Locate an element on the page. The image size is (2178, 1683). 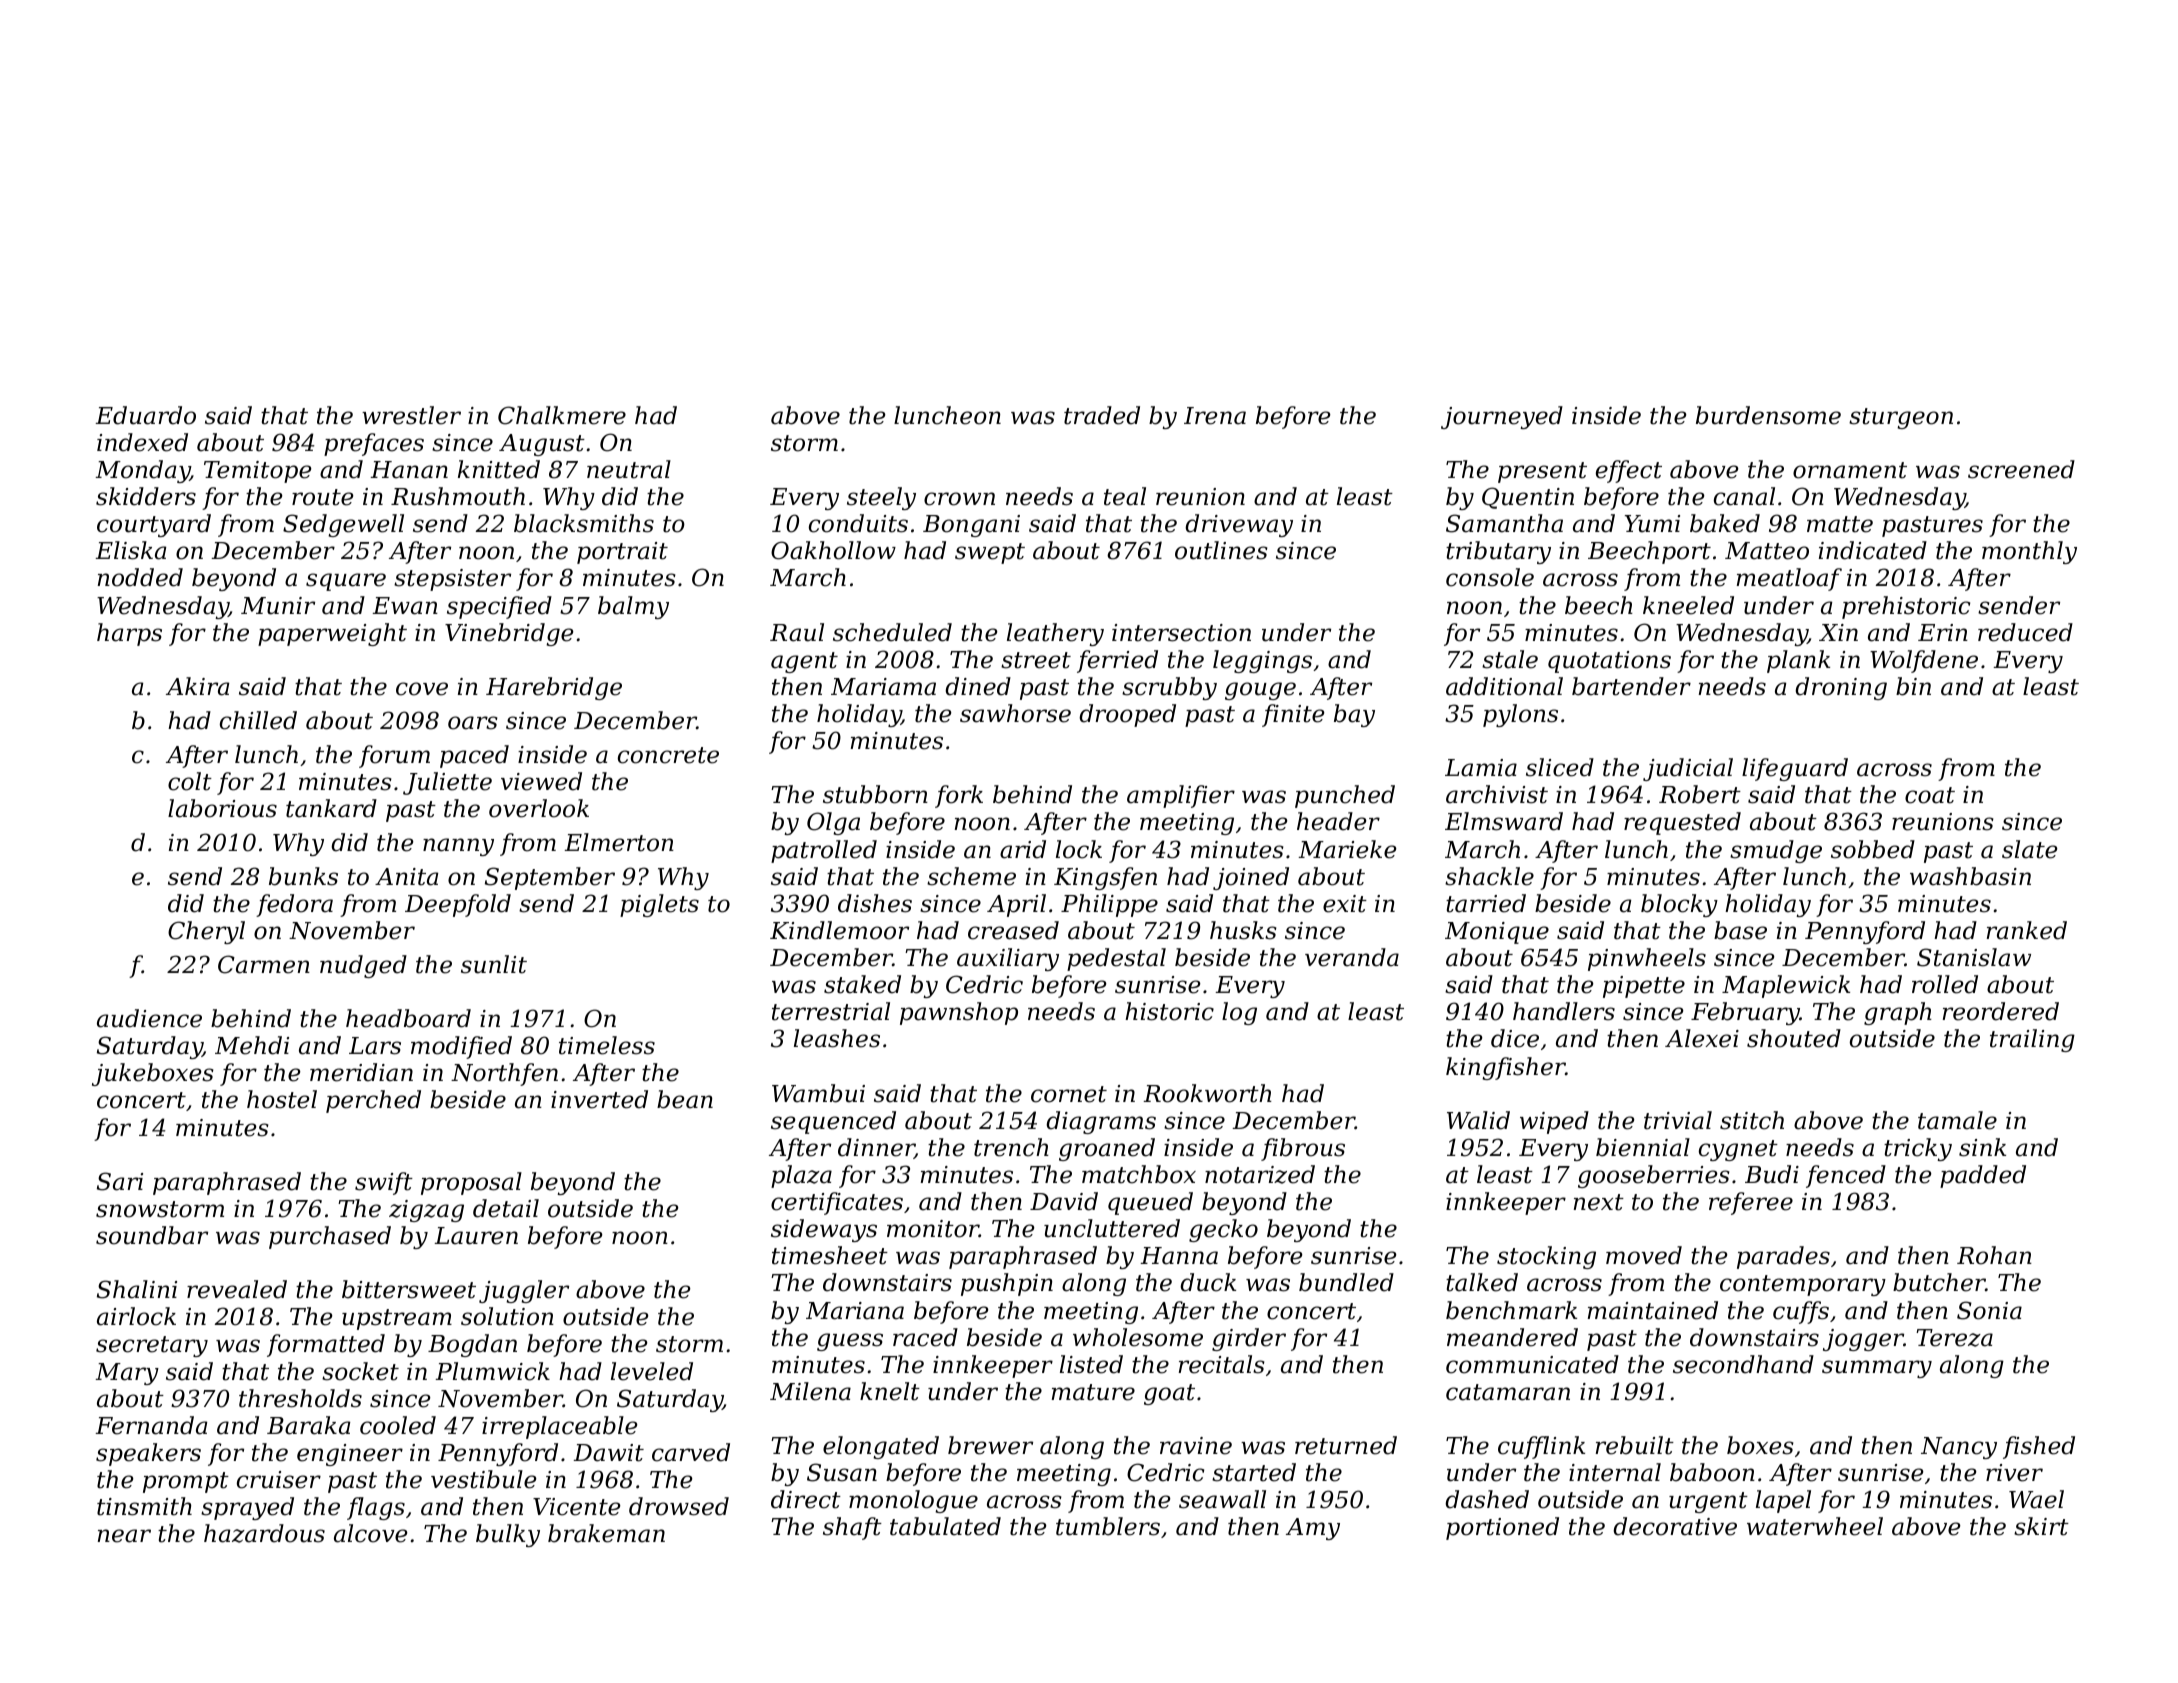
Rohan is located at coordinates (1994, 1255).
